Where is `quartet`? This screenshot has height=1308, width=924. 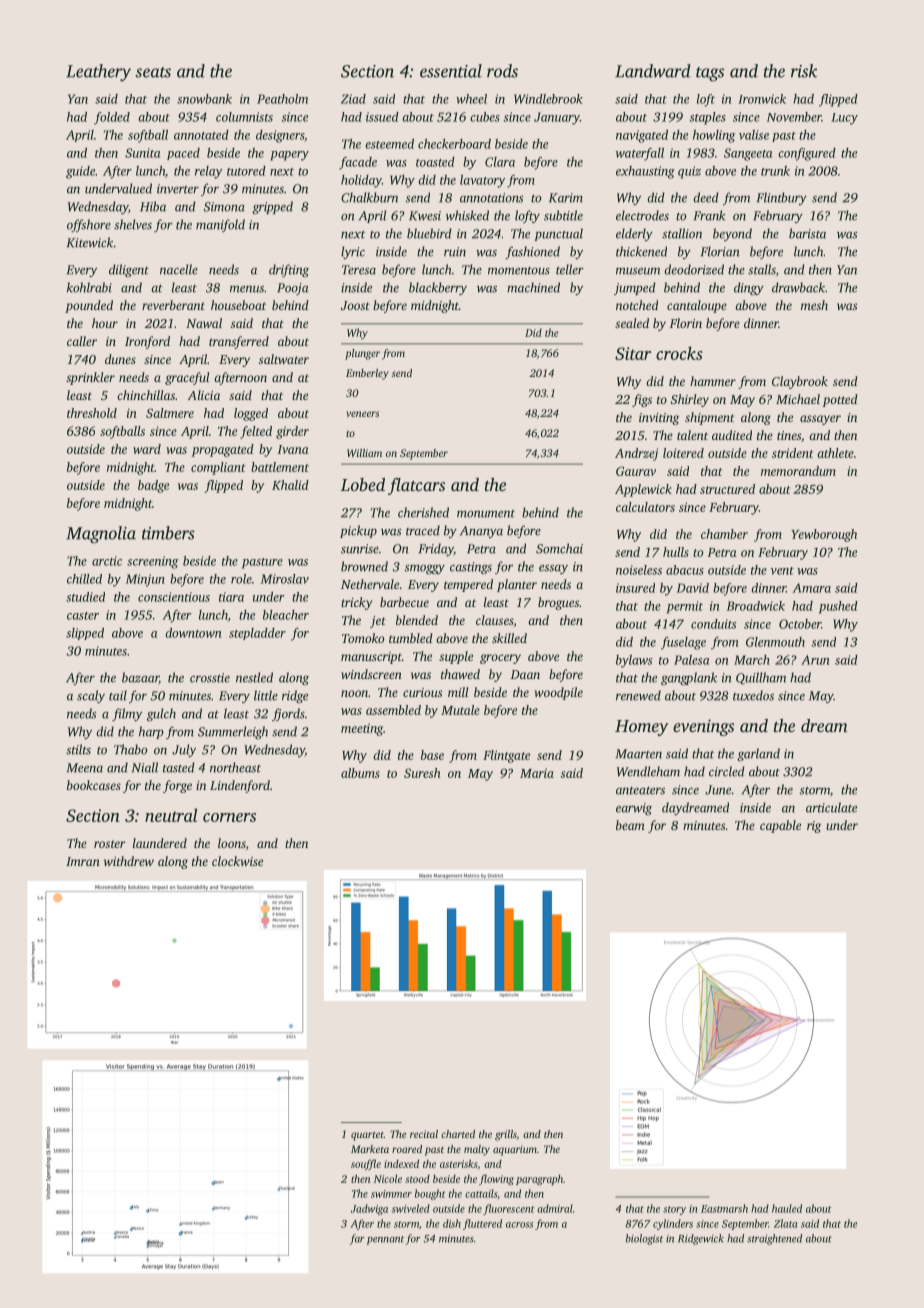
quartet is located at coordinates (367, 1136).
